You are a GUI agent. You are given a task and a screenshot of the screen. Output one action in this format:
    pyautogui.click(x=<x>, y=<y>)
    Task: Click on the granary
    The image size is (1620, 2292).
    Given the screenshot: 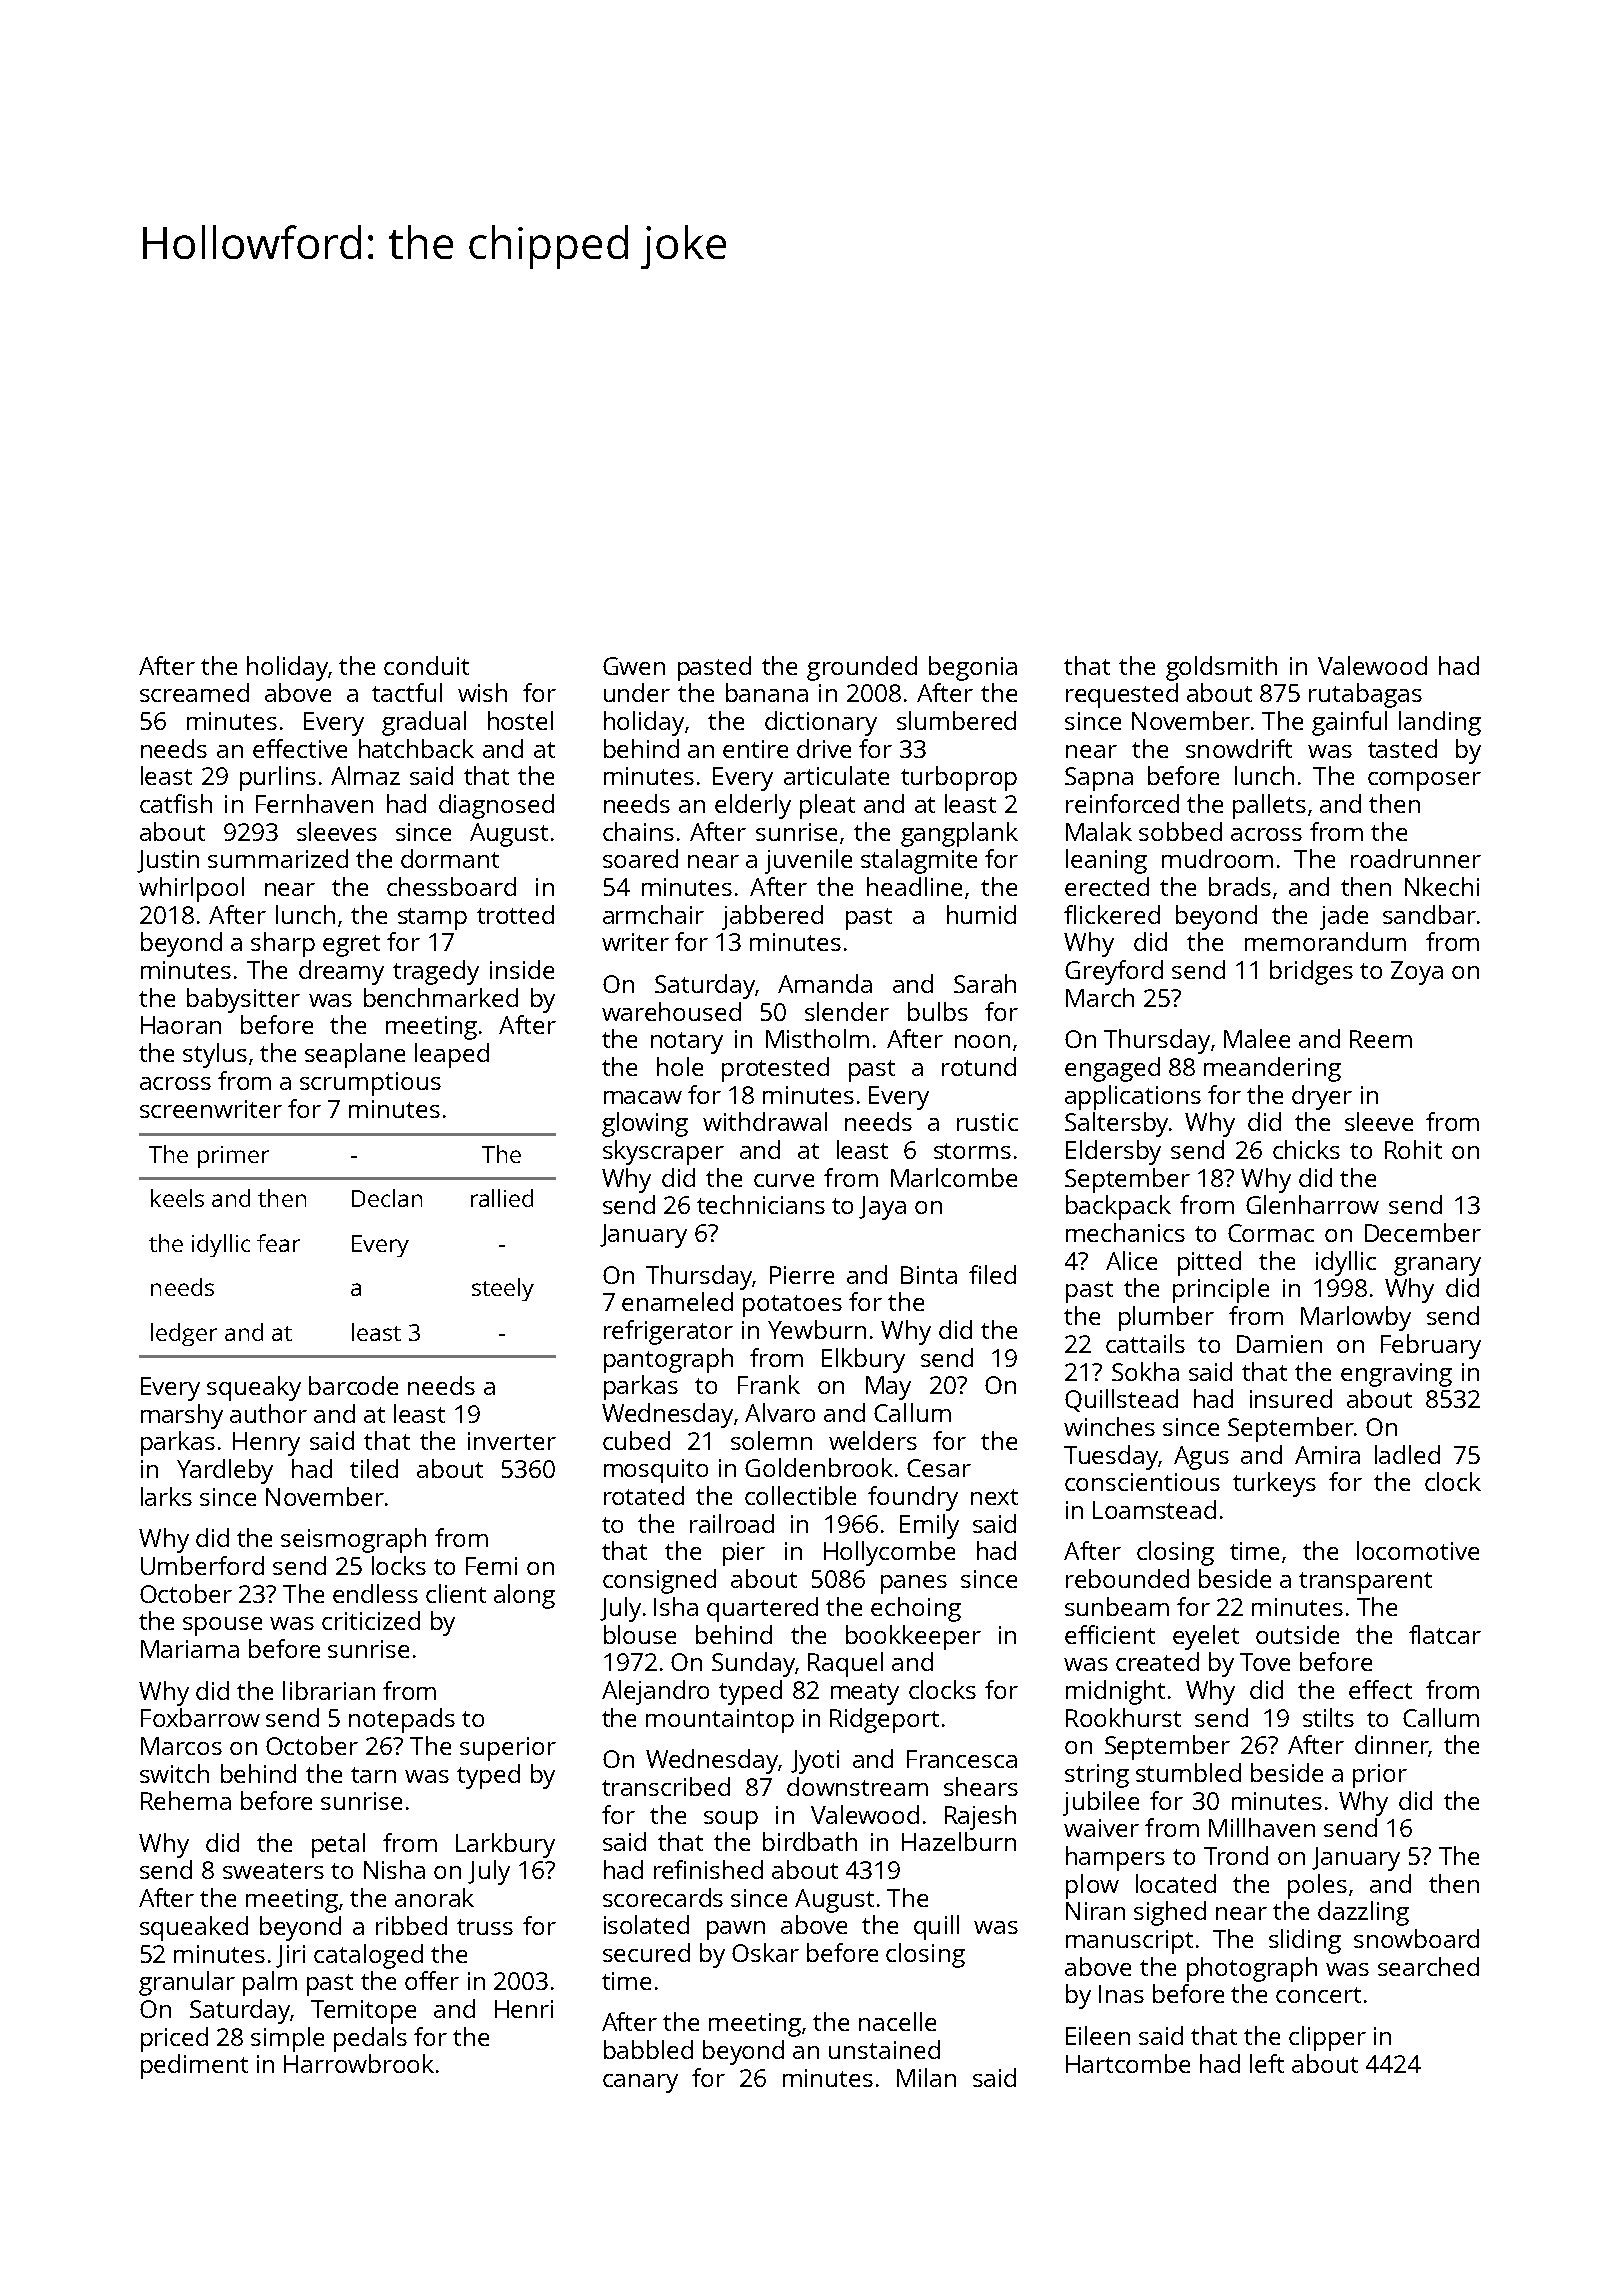 What is the action you would take?
    pyautogui.click(x=1437, y=1266)
